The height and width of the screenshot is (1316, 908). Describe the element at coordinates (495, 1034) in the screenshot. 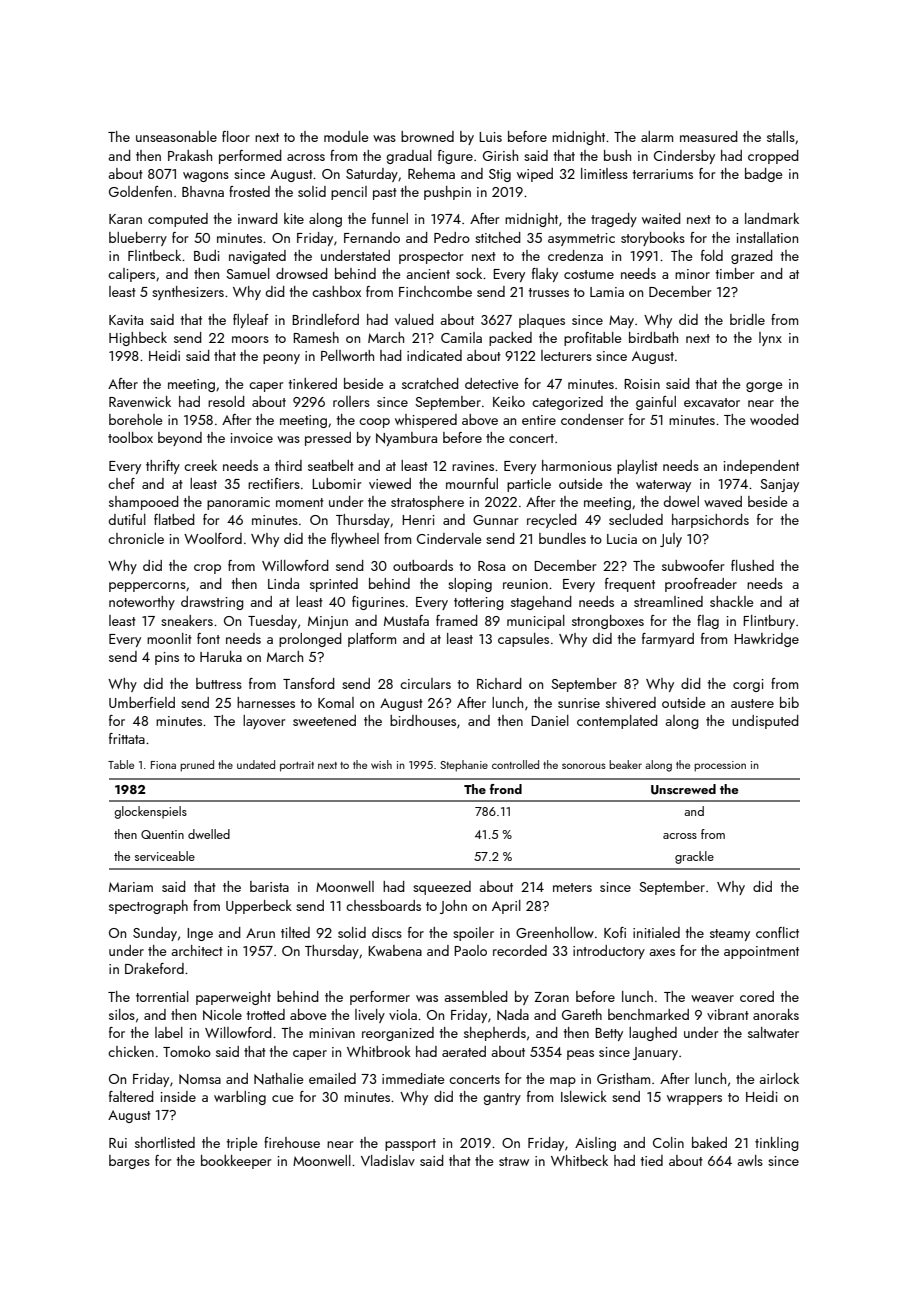

I see `shepherds` at that location.
